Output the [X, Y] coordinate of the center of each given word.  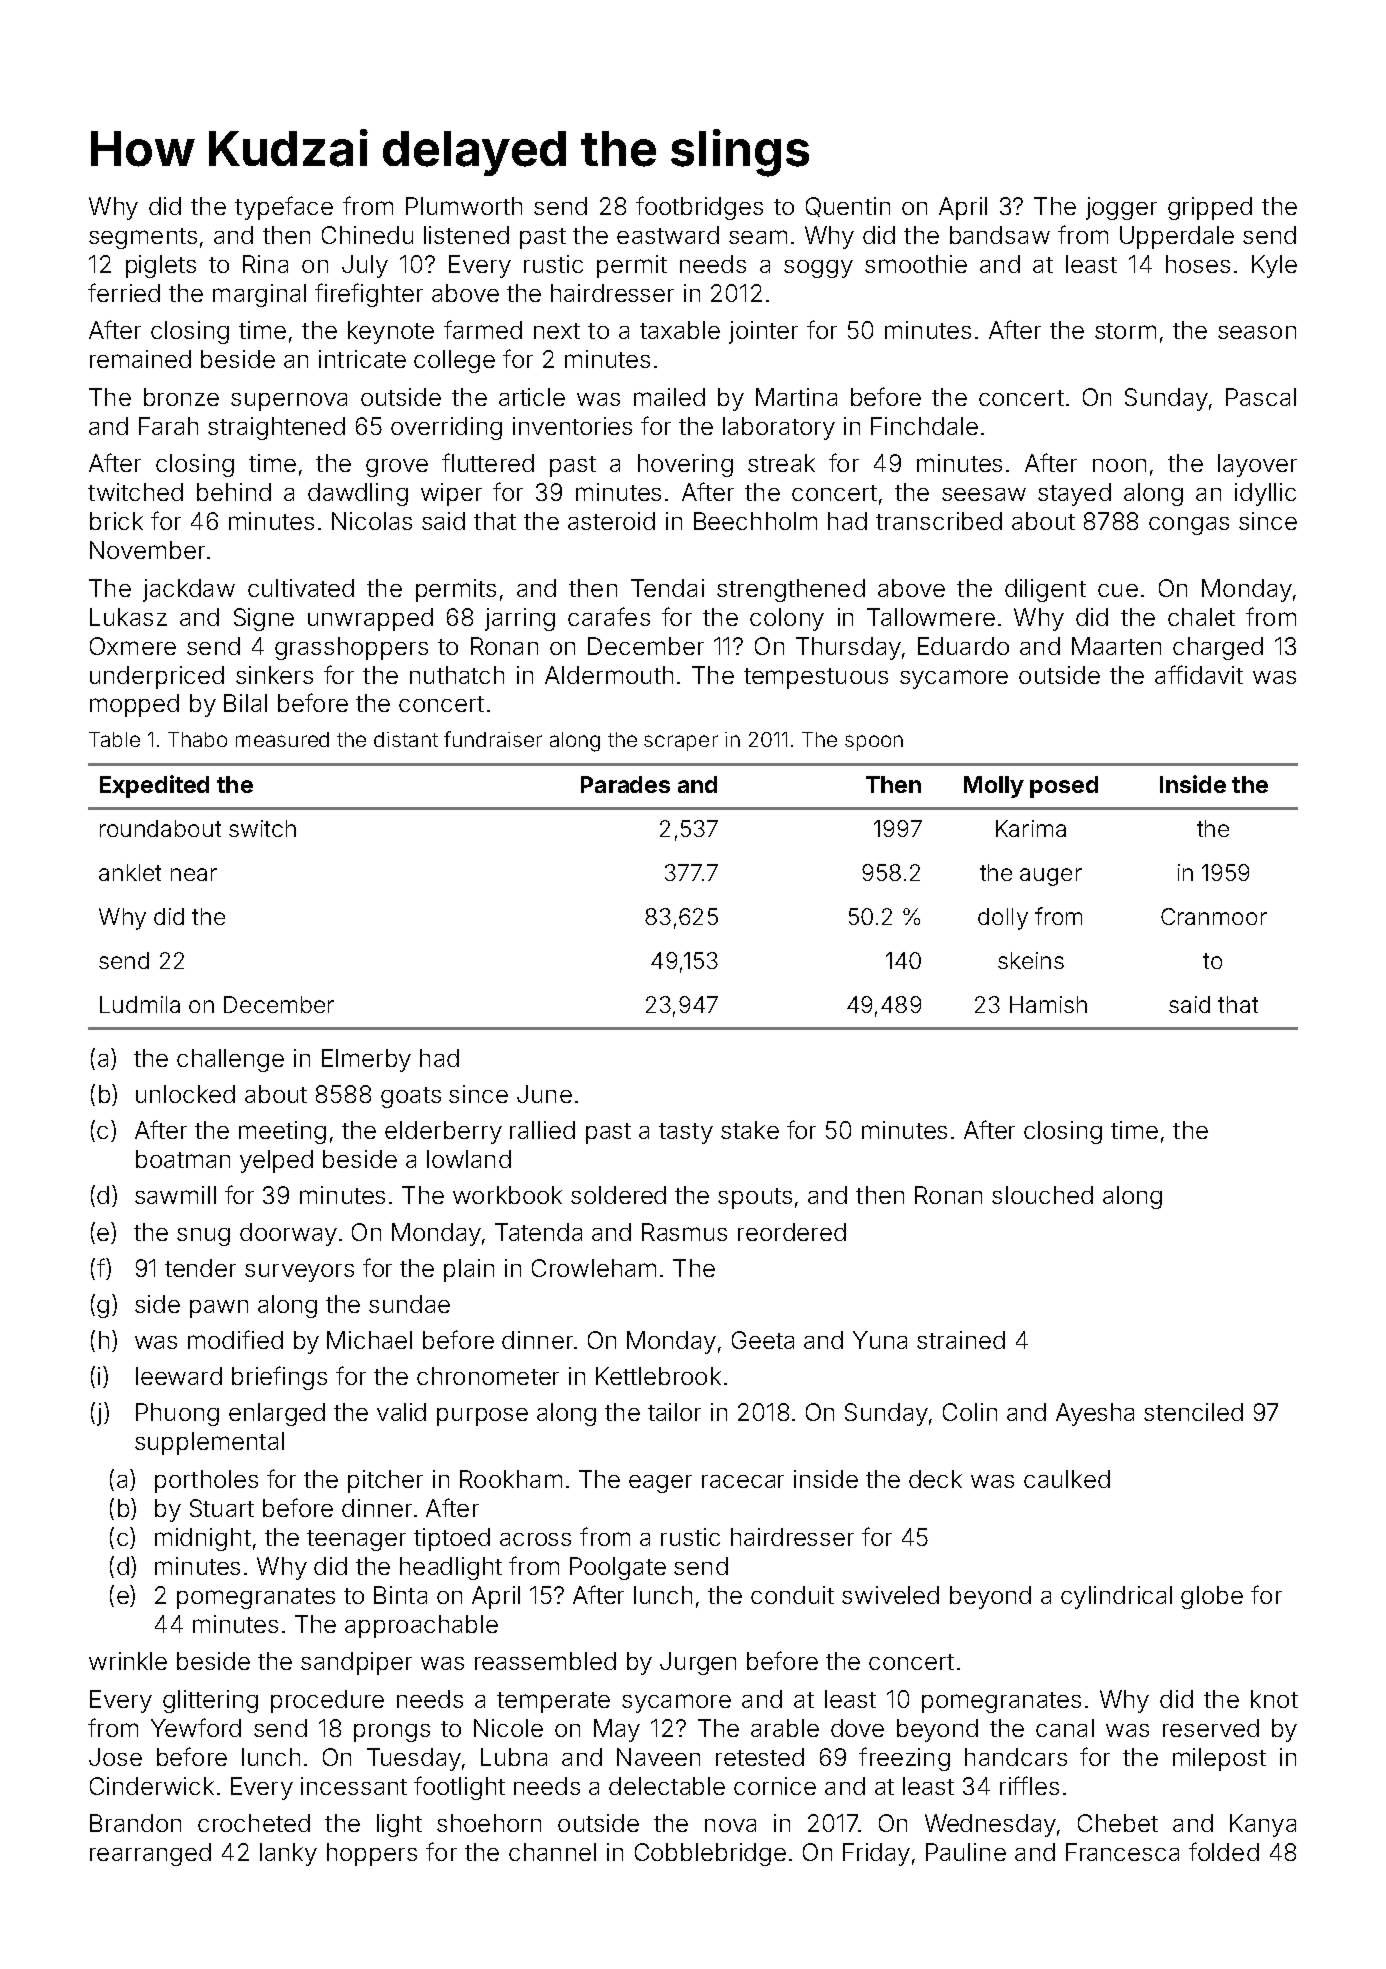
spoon [874, 743]
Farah [168, 426]
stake [750, 1130]
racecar [743, 1481]
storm [1125, 331]
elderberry [443, 1132]
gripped [1210, 208]
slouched [1042, 1195]
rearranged [150, 1854]
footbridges [699, 208]
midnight [203, 1539]
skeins [1031, 960]
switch [262, 828]
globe [1212, 1597]
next [557, 331]
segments [143, 238]
